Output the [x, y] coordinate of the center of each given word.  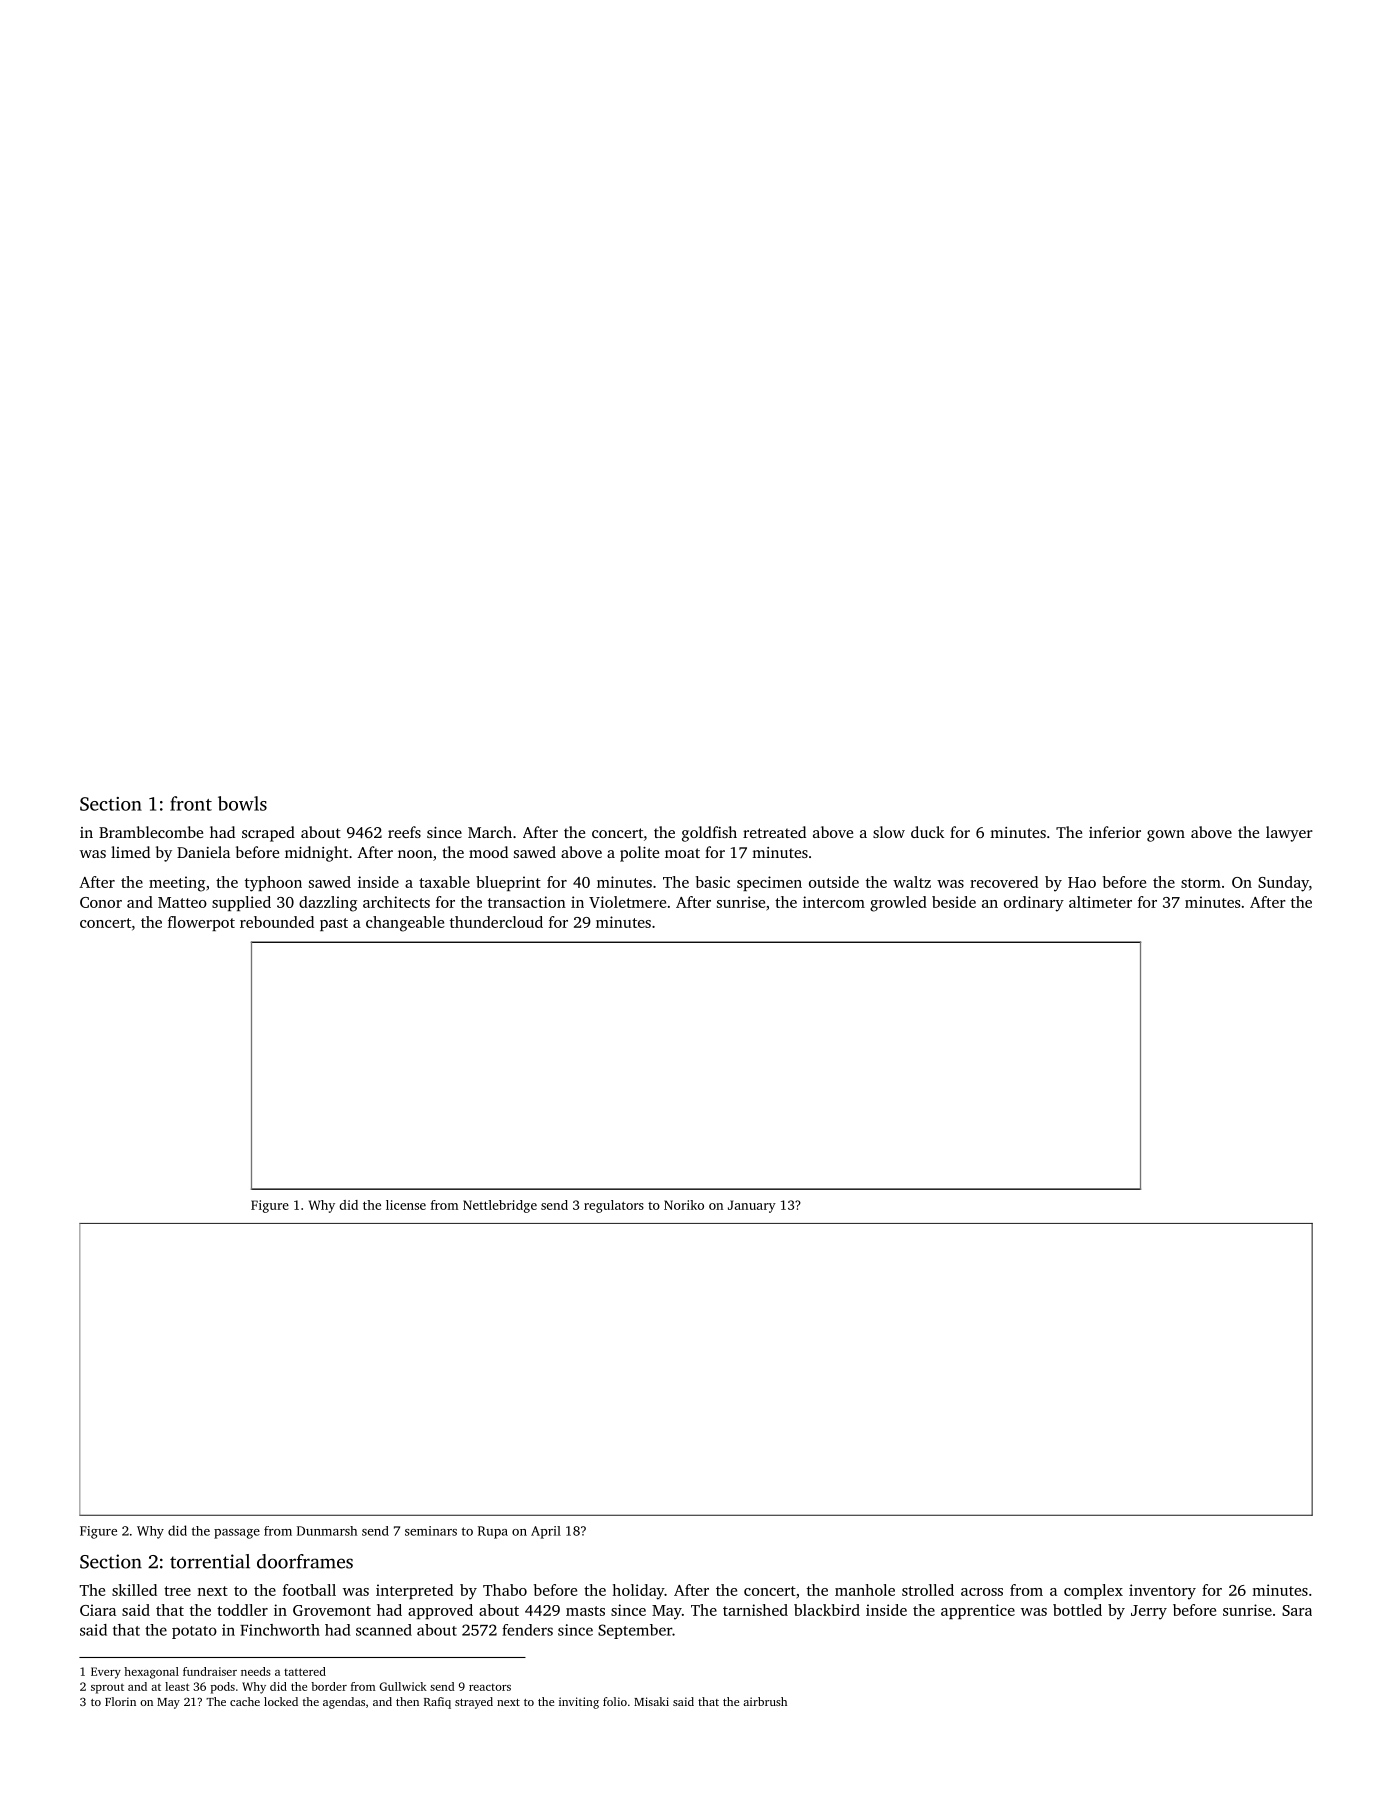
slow [889, 832]
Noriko [684, 1205]
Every [106, 1673]
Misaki [651, 1701]
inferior [1115, 832]
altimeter [1100, 902]
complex [1093, 1591]
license [406, 1205]
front [191, 803]
